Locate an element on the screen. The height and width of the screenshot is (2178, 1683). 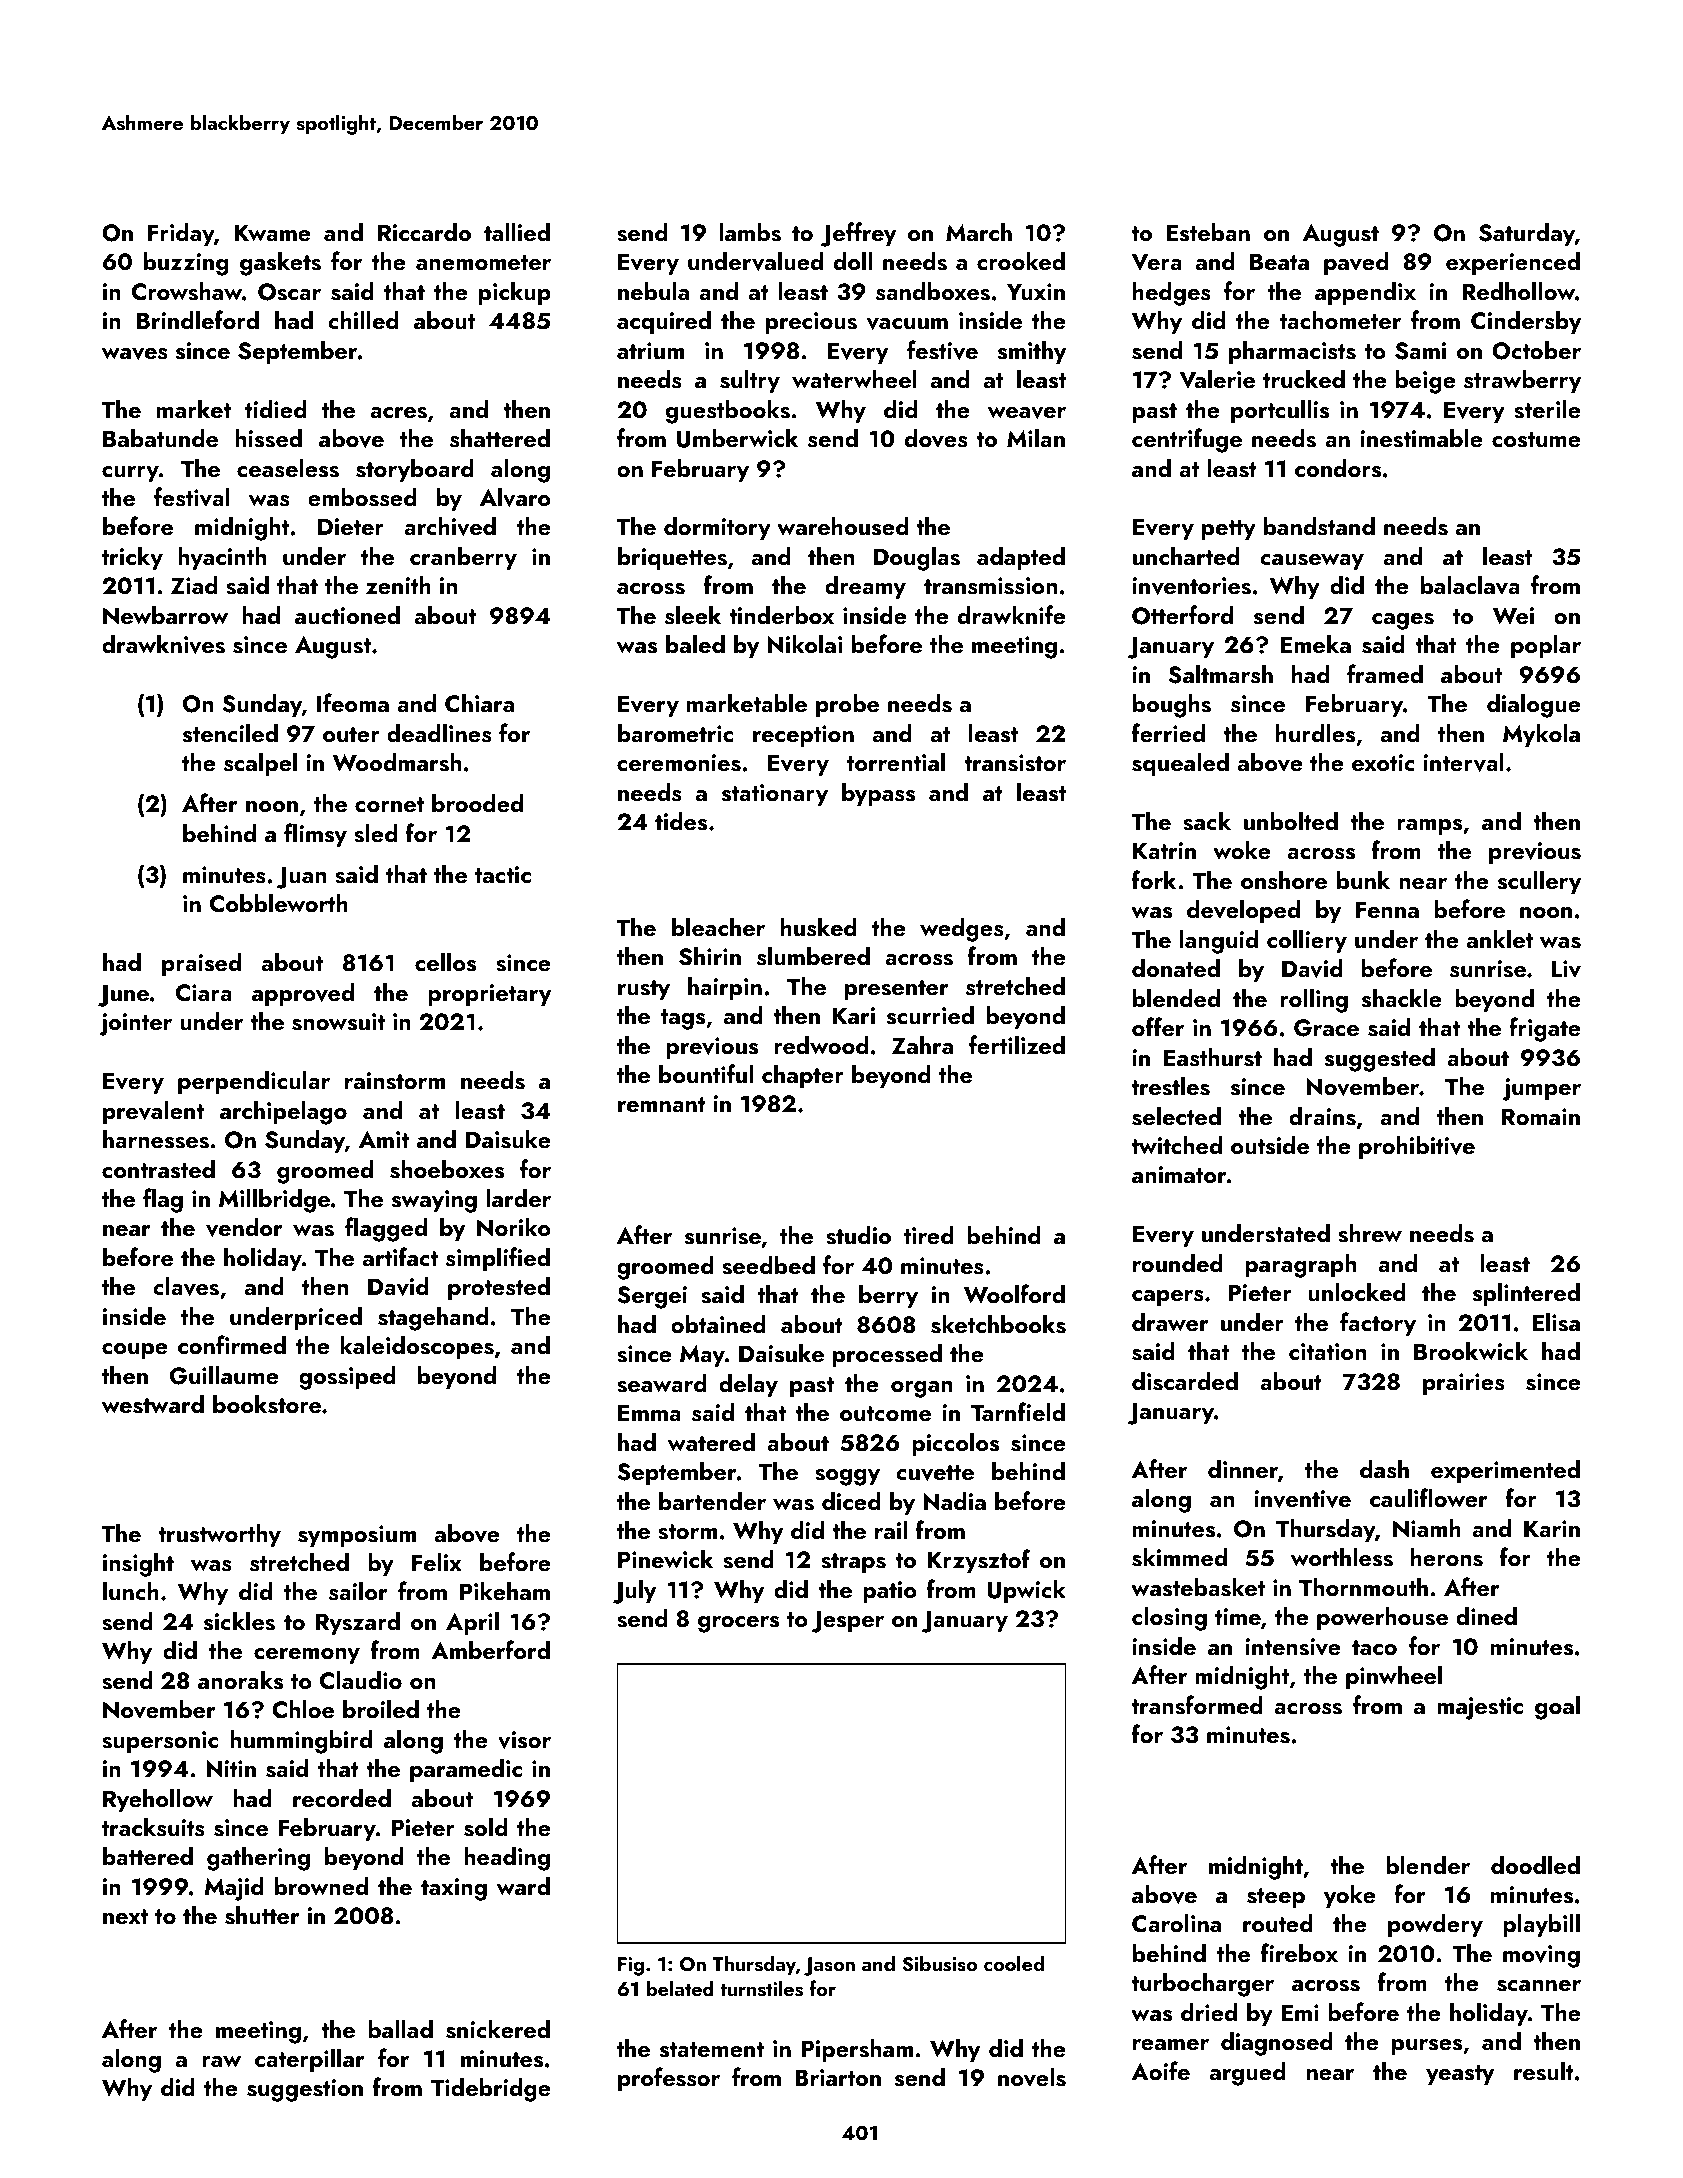
next is located at coordinates (125, 1916).
